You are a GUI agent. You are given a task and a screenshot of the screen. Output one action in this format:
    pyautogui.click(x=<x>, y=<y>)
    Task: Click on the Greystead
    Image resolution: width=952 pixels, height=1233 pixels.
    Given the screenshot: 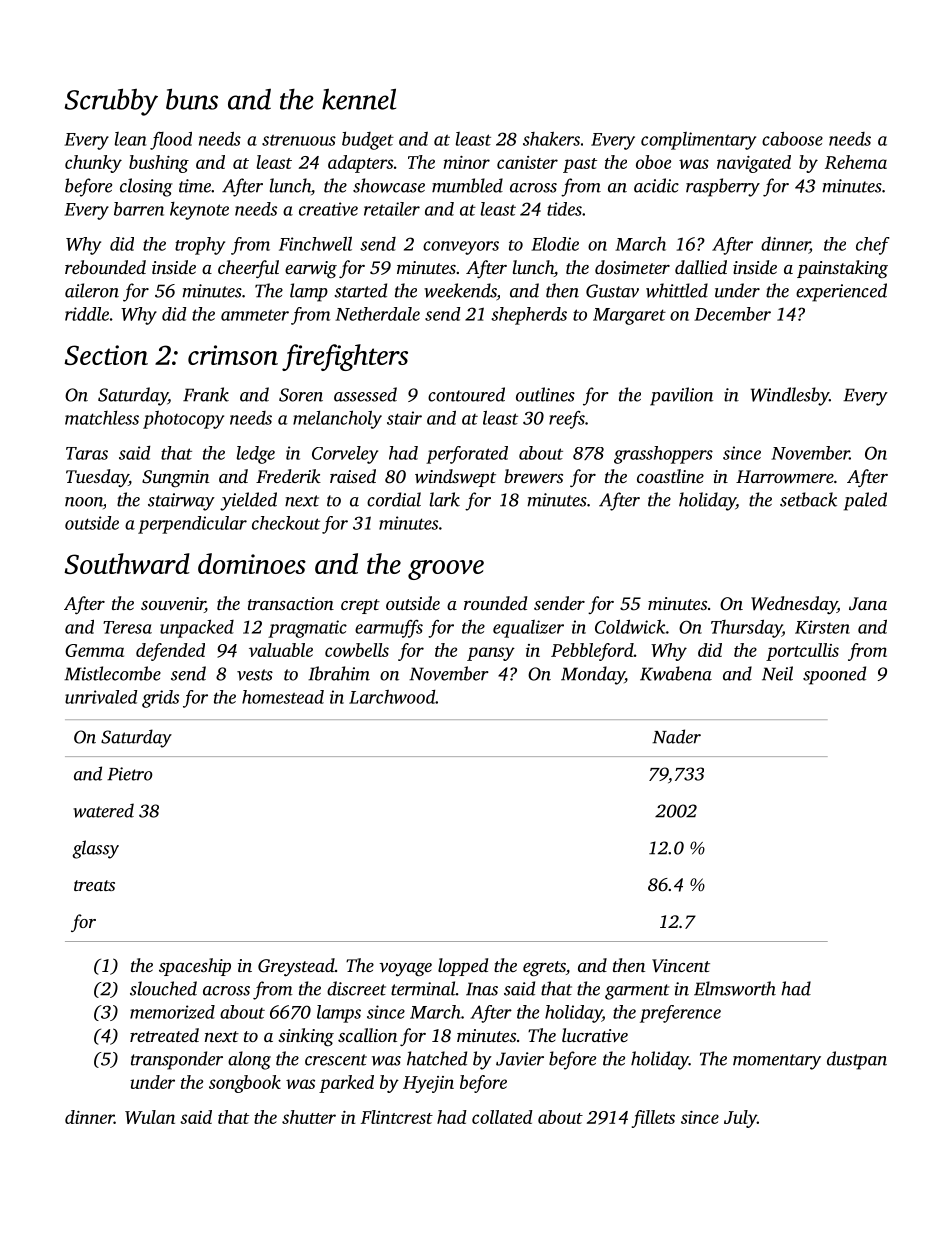 What is the action you would take?
    pyautogui.click(x=296, y=967)
